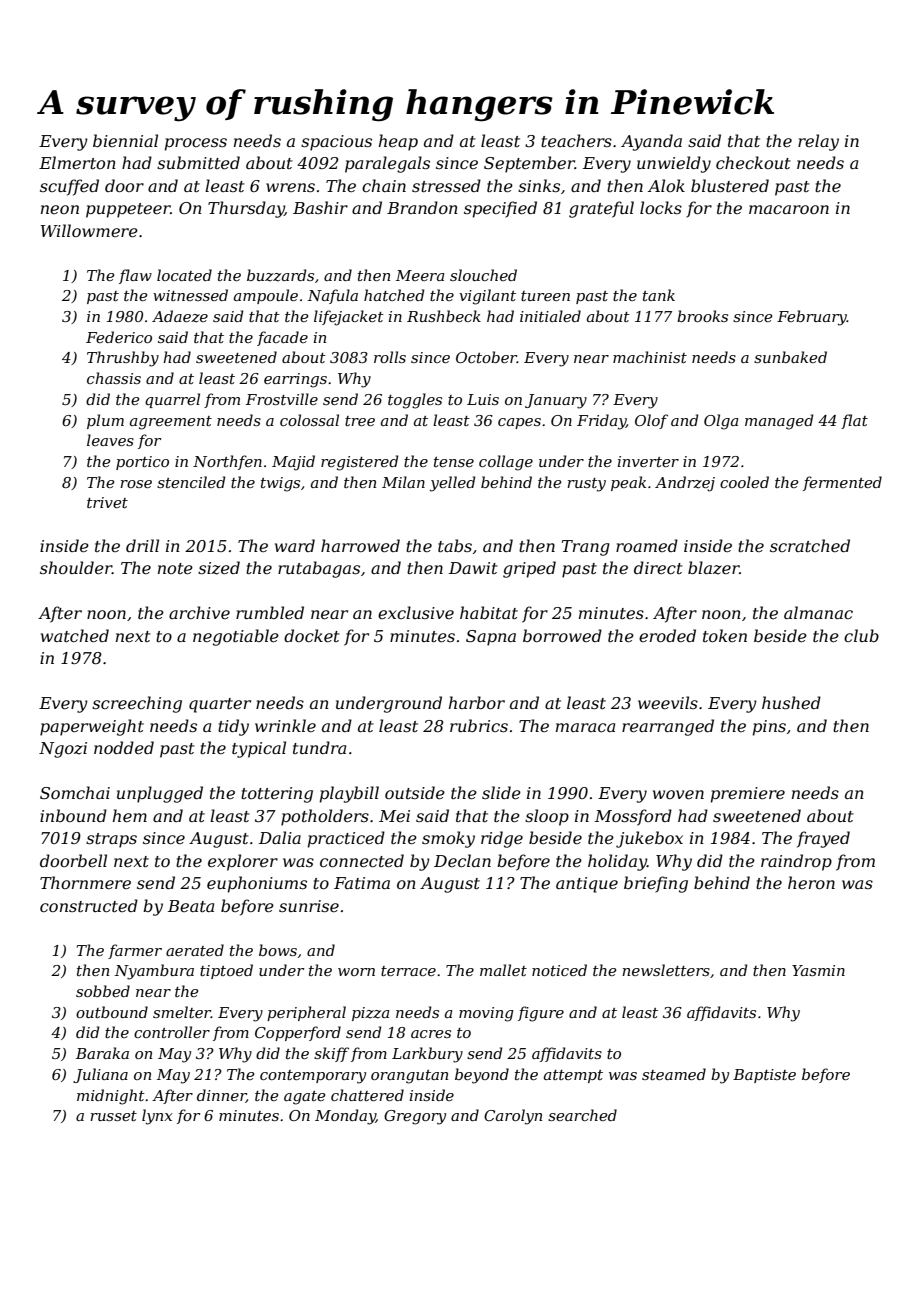 The width and height of the screenshot is (924, 1308). I want to click on premiere, so click(748, 795).
